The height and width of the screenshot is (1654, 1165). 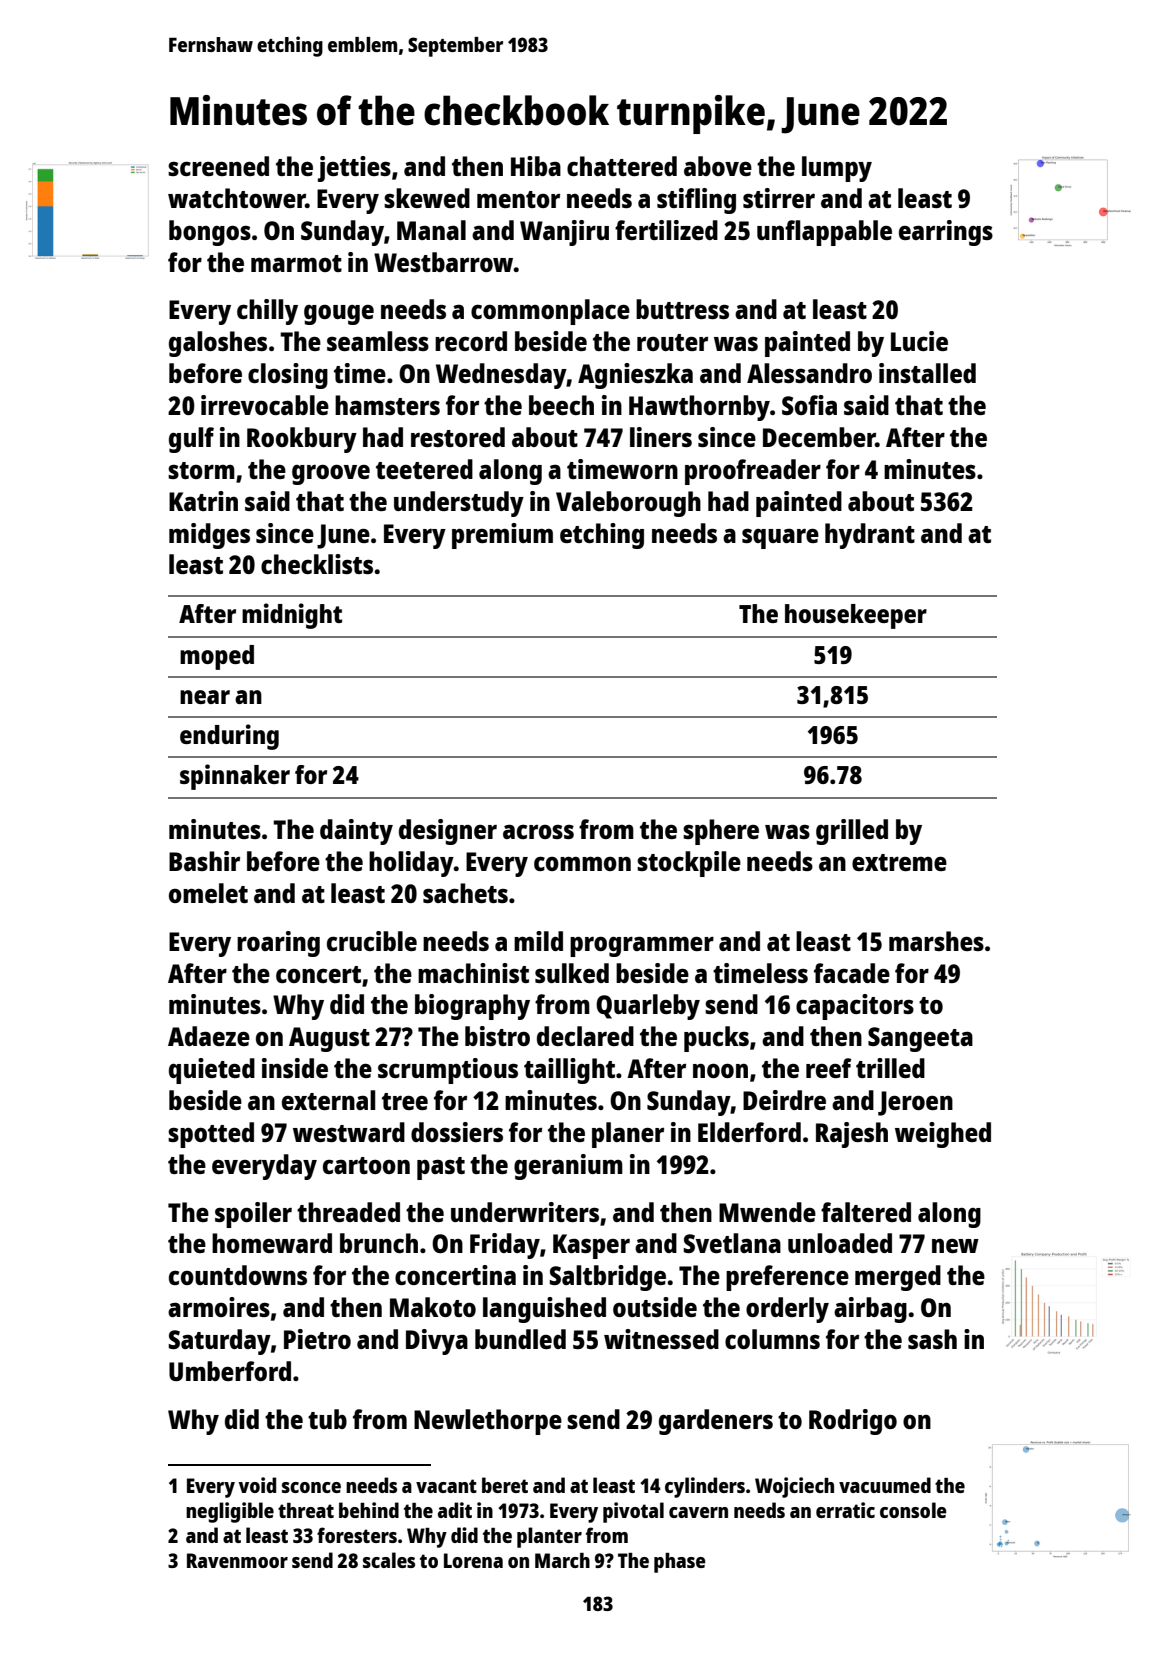 What do you see at coordinates (458, 437) in the screenshot?
I see `restored` at bounding box center [458, 437].
